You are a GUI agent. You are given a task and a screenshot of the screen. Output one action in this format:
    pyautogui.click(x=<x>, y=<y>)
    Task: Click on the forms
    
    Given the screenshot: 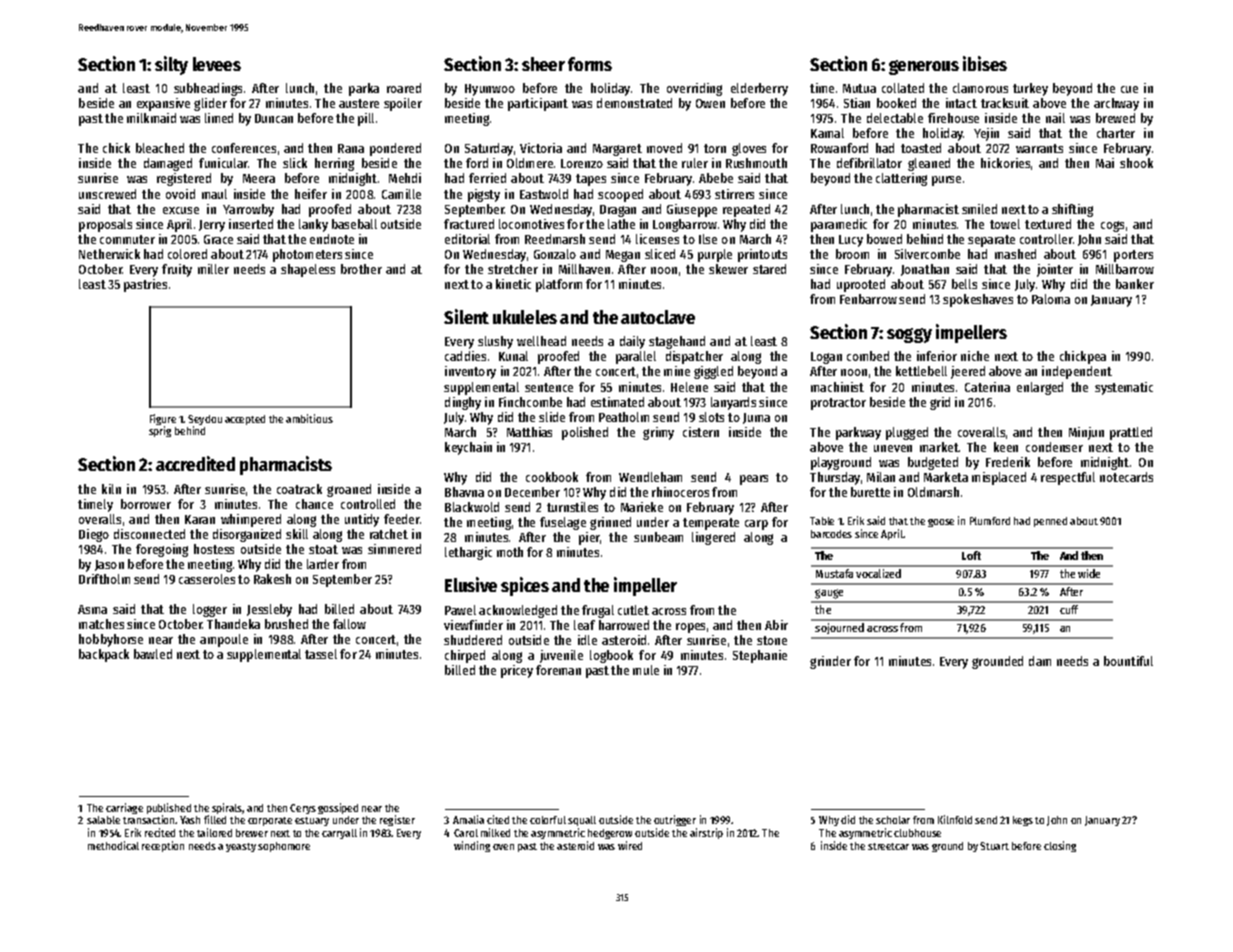 What is the action you would take?
    pyautogui.click(x=590, y=64)
